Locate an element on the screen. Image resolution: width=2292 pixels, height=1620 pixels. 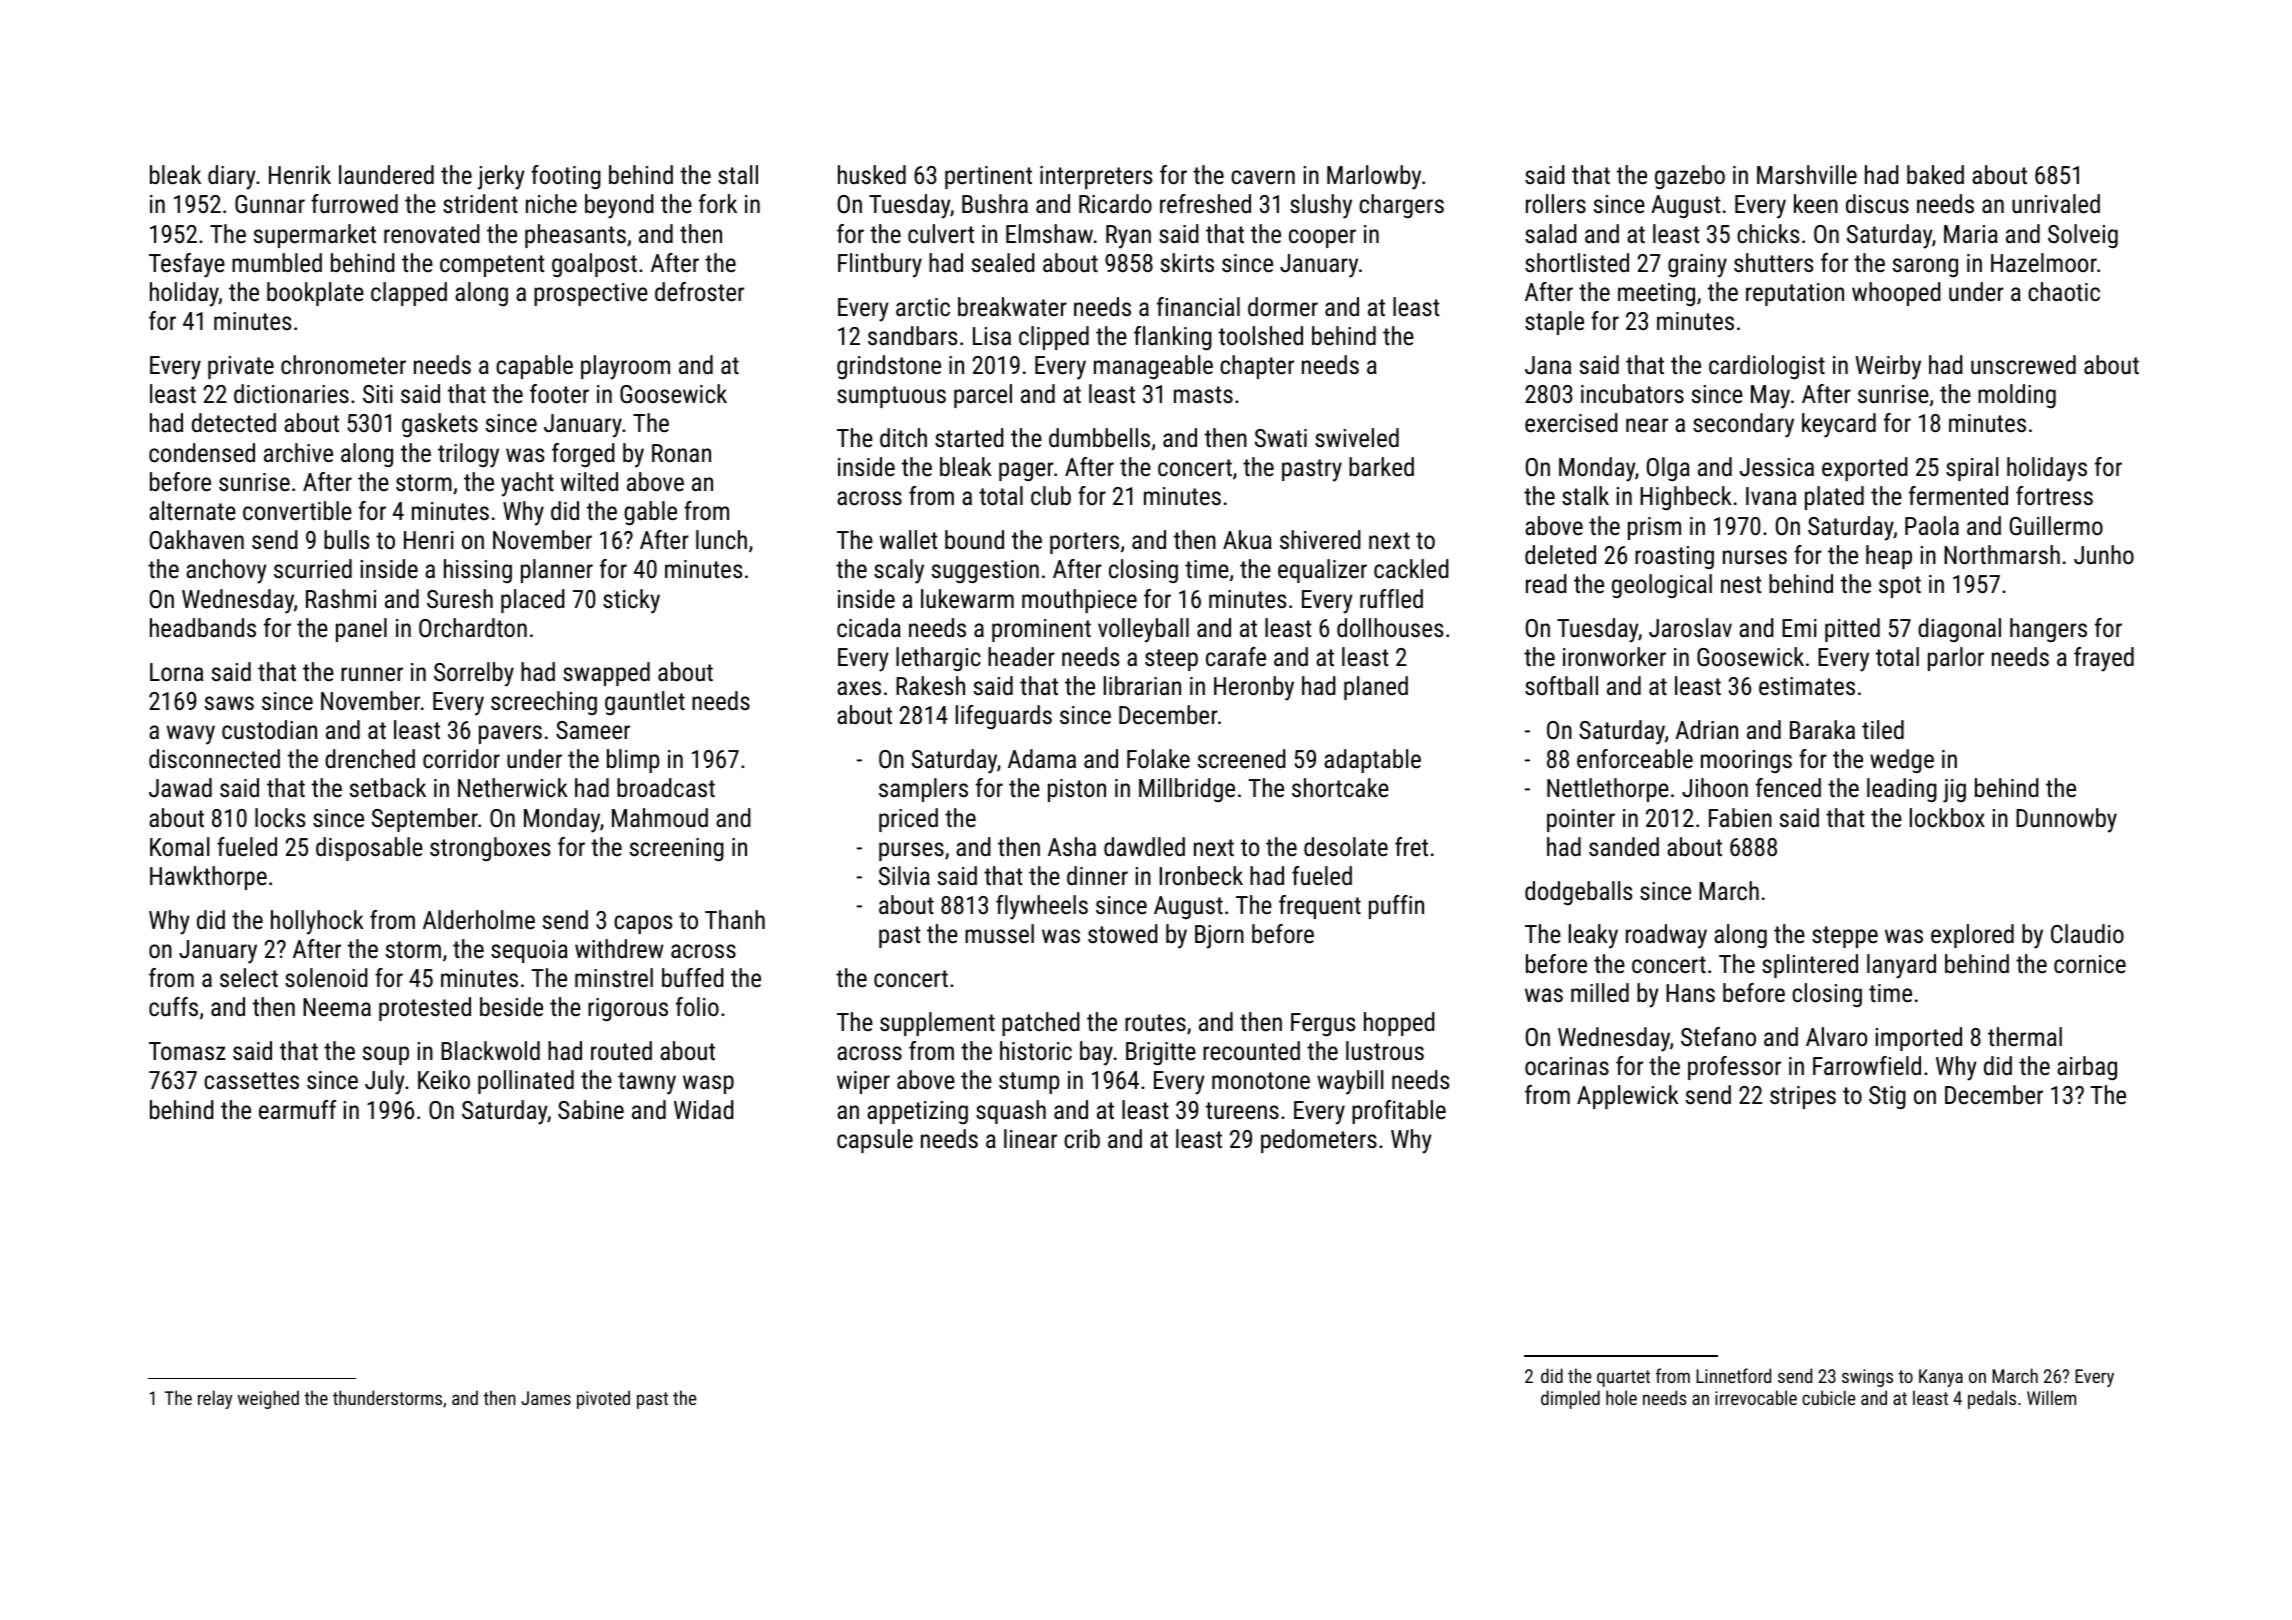
James is located at coordinates (546, 1398).
